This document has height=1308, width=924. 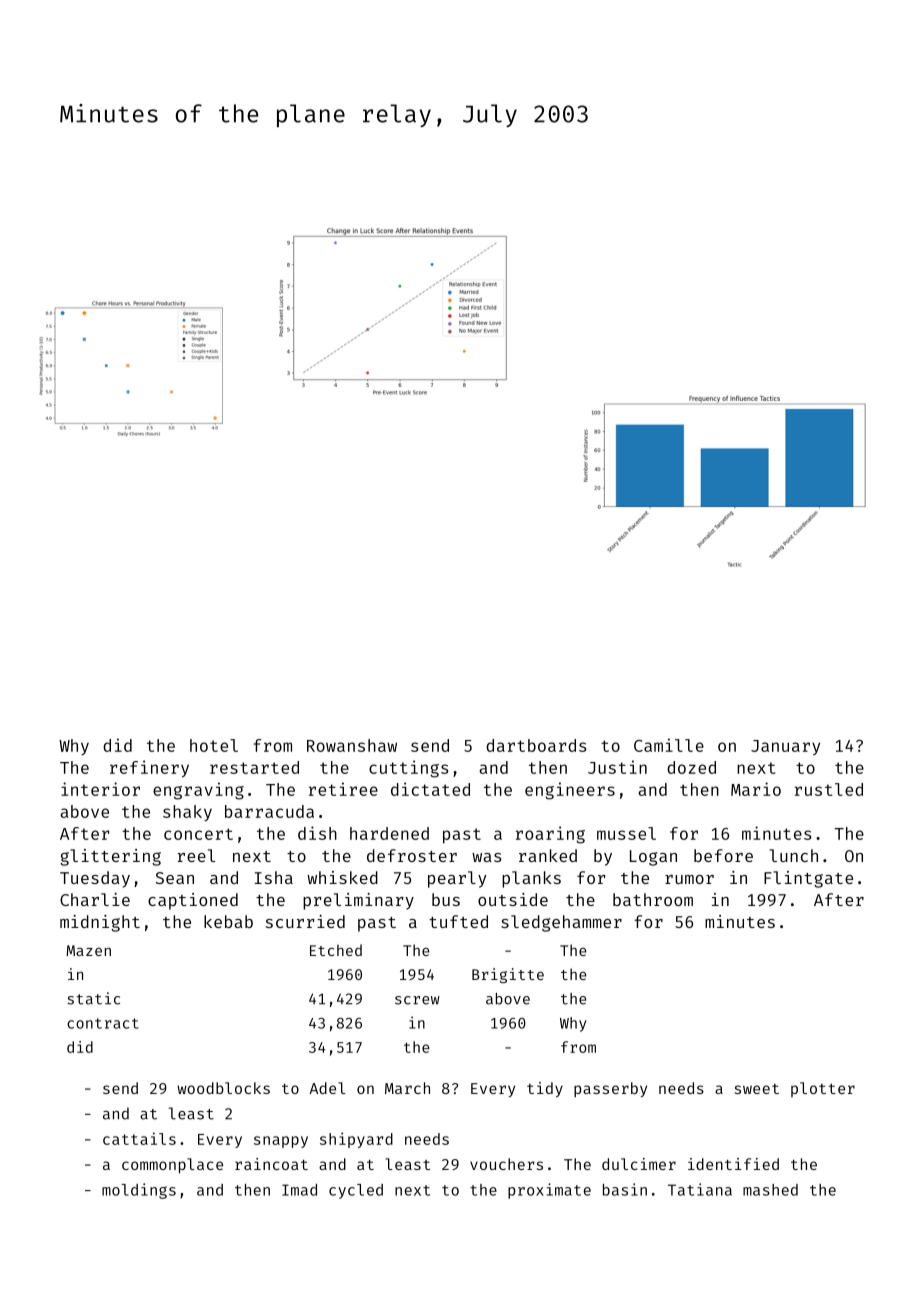 What do you see at coordinates (536, 745) in the document?
I see `dartboards` at bounding box center [536, 745].
